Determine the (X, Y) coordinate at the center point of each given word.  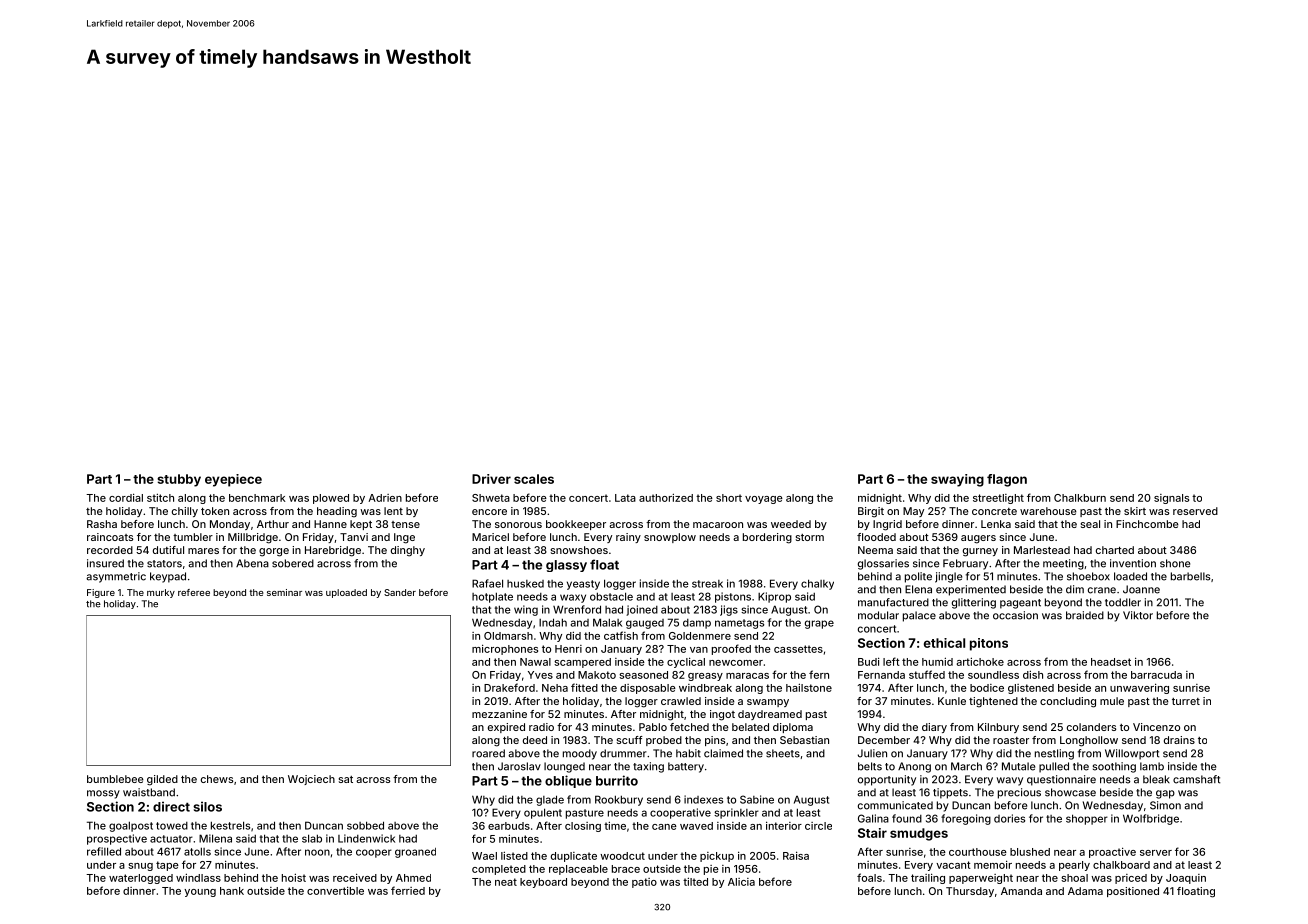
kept (361, 525)
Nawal (535, 662)
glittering (974, 603)
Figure (101, 593)
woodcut (622, 856)
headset (1111, 662)
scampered (582, 663)
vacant (953, 865)
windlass (198, 877)
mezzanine (499, 714)
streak (707, 584)
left (891, 661)
